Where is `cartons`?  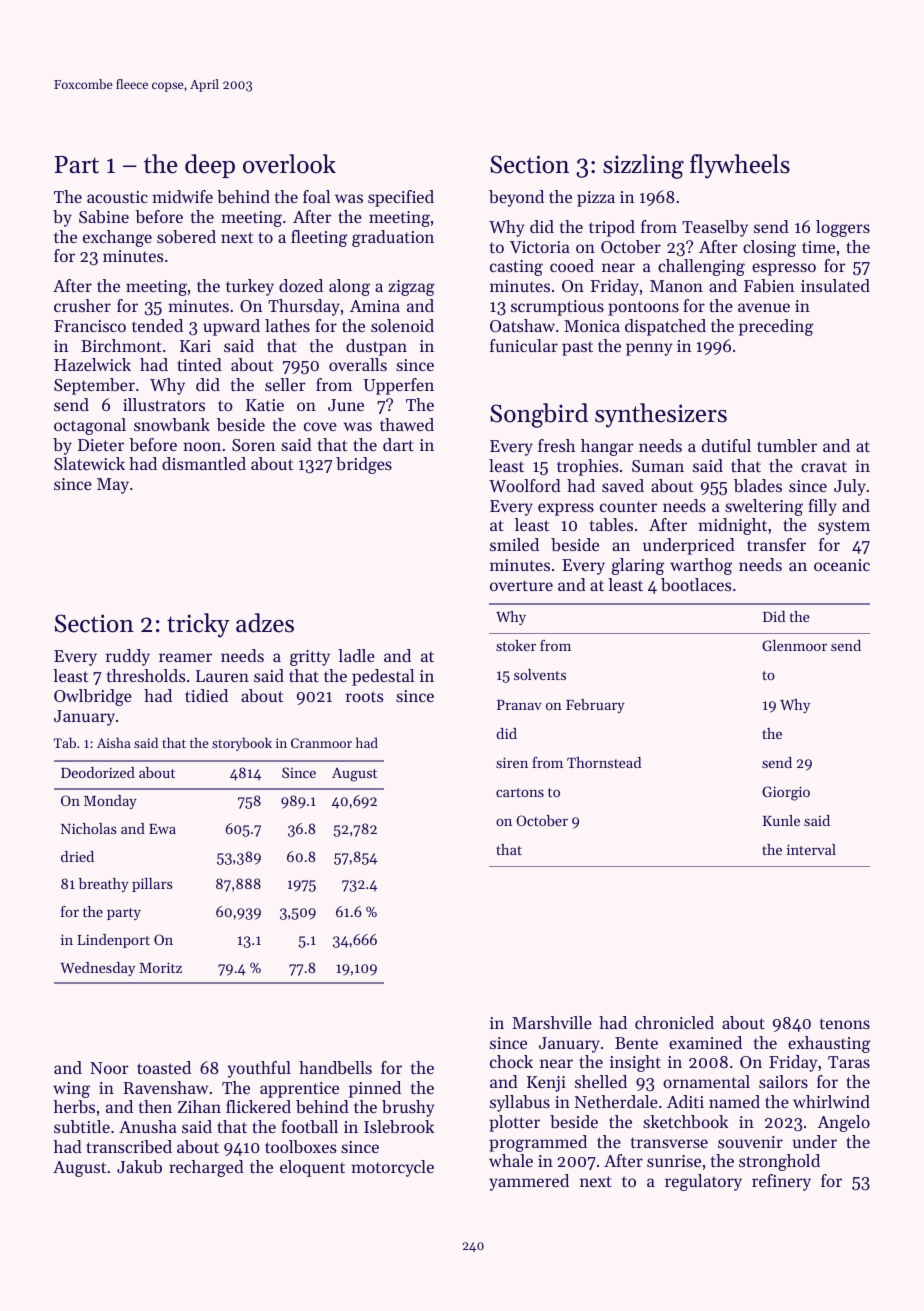 cartons is located at coordinates (520, 792).
